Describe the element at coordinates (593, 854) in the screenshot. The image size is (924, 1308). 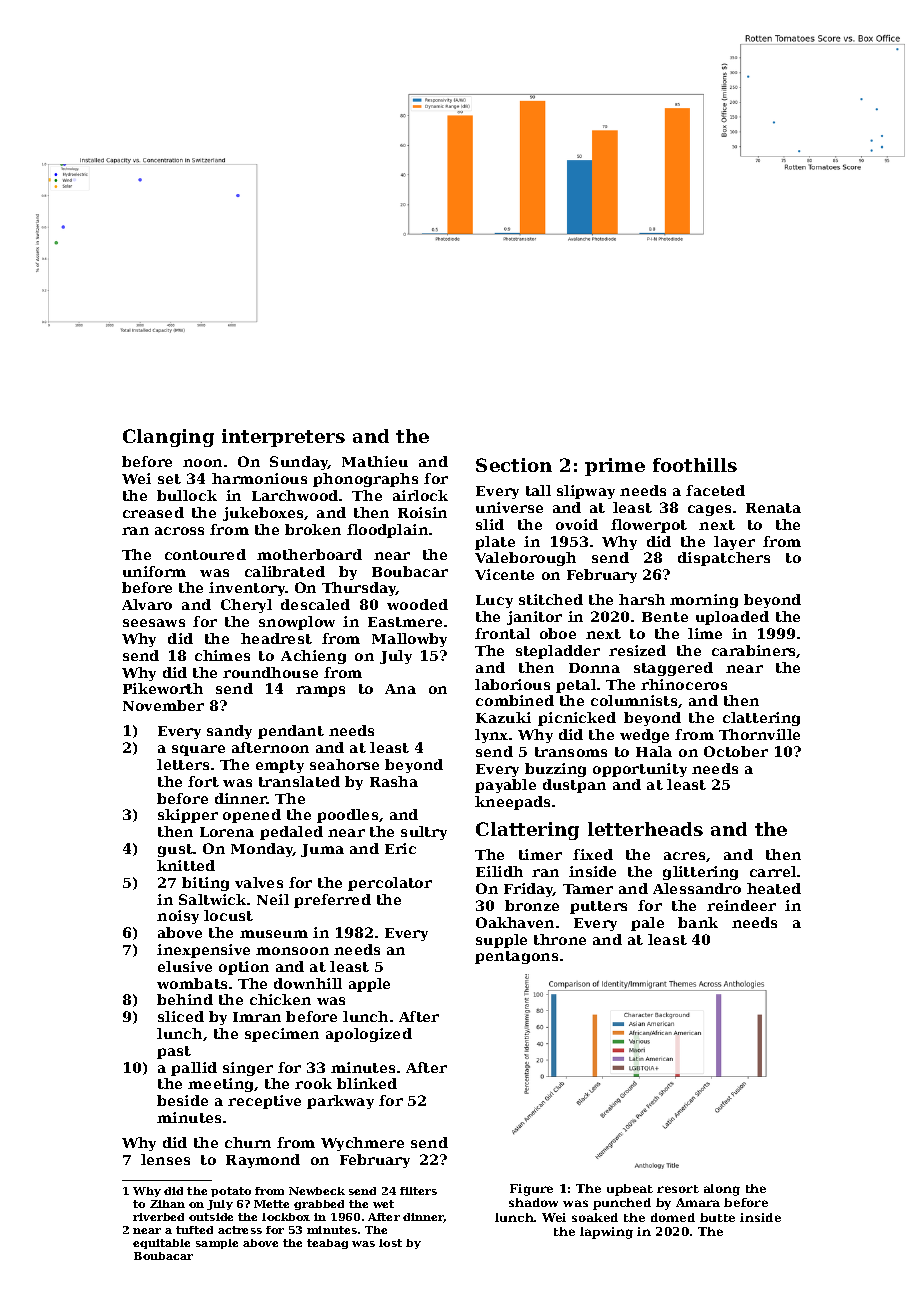
I see `fixed` at that location.
